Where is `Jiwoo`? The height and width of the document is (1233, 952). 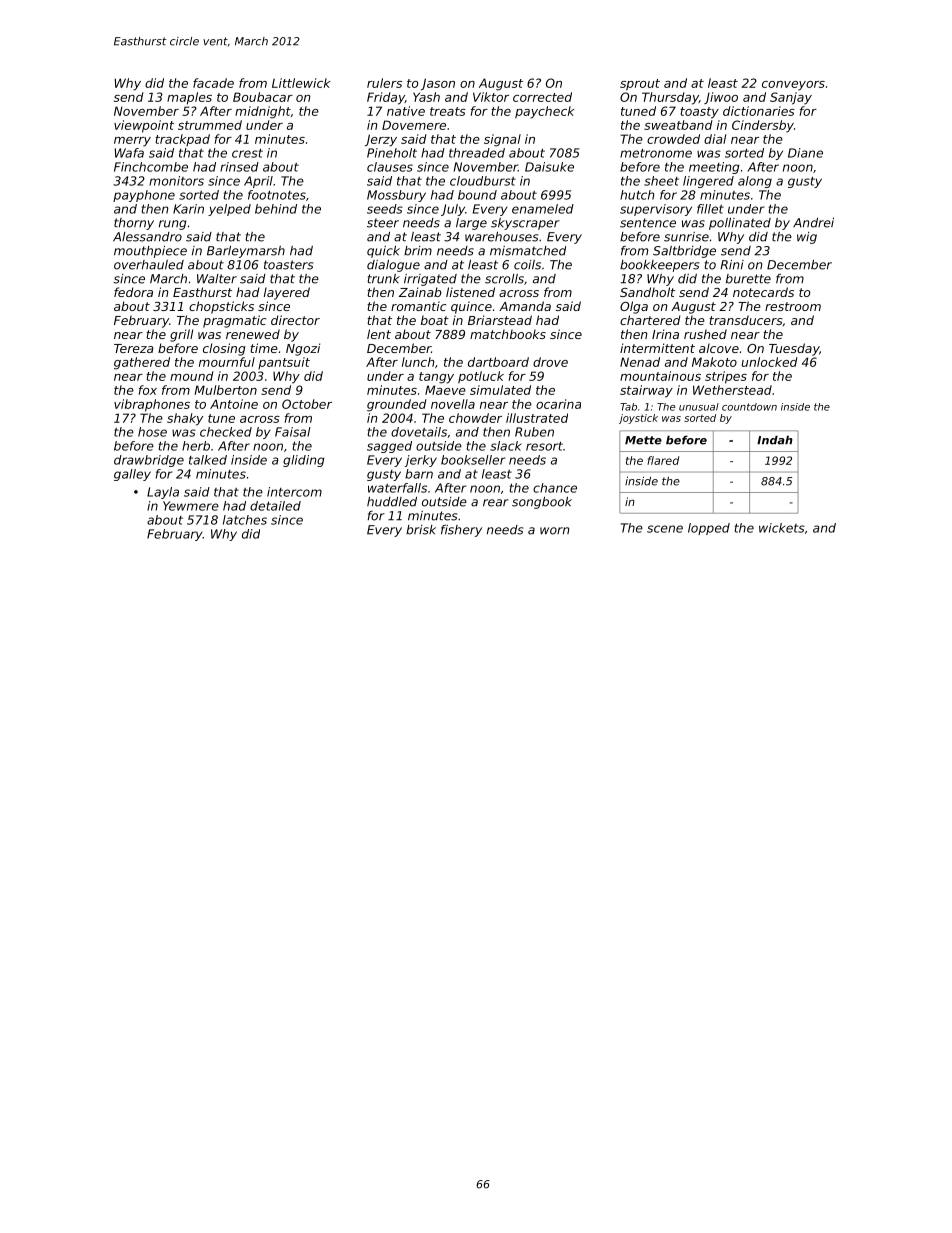 Jiwoo is located at coordinates (721, 98).
